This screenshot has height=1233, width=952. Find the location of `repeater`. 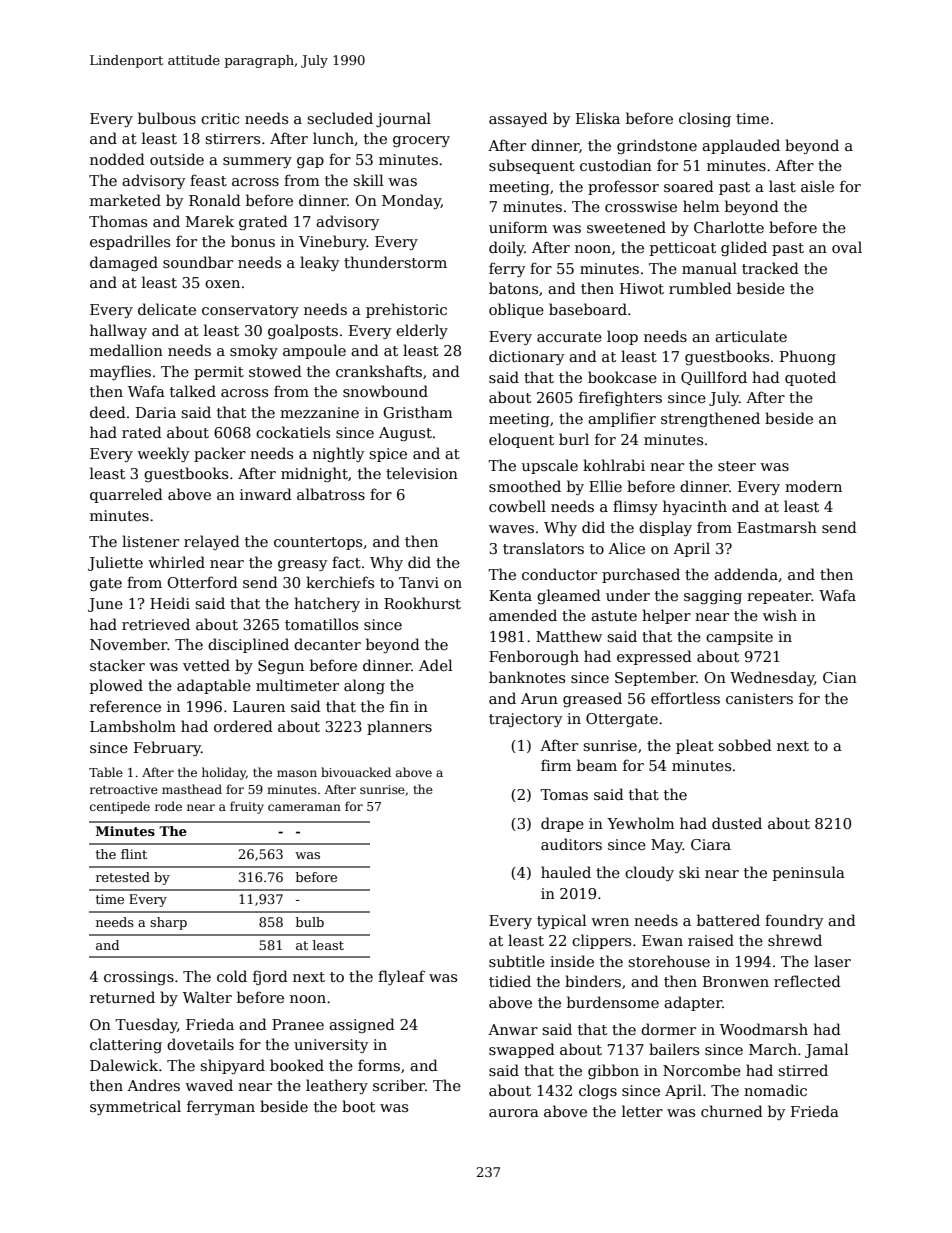

repeater is located at coordinates (779, 597).
